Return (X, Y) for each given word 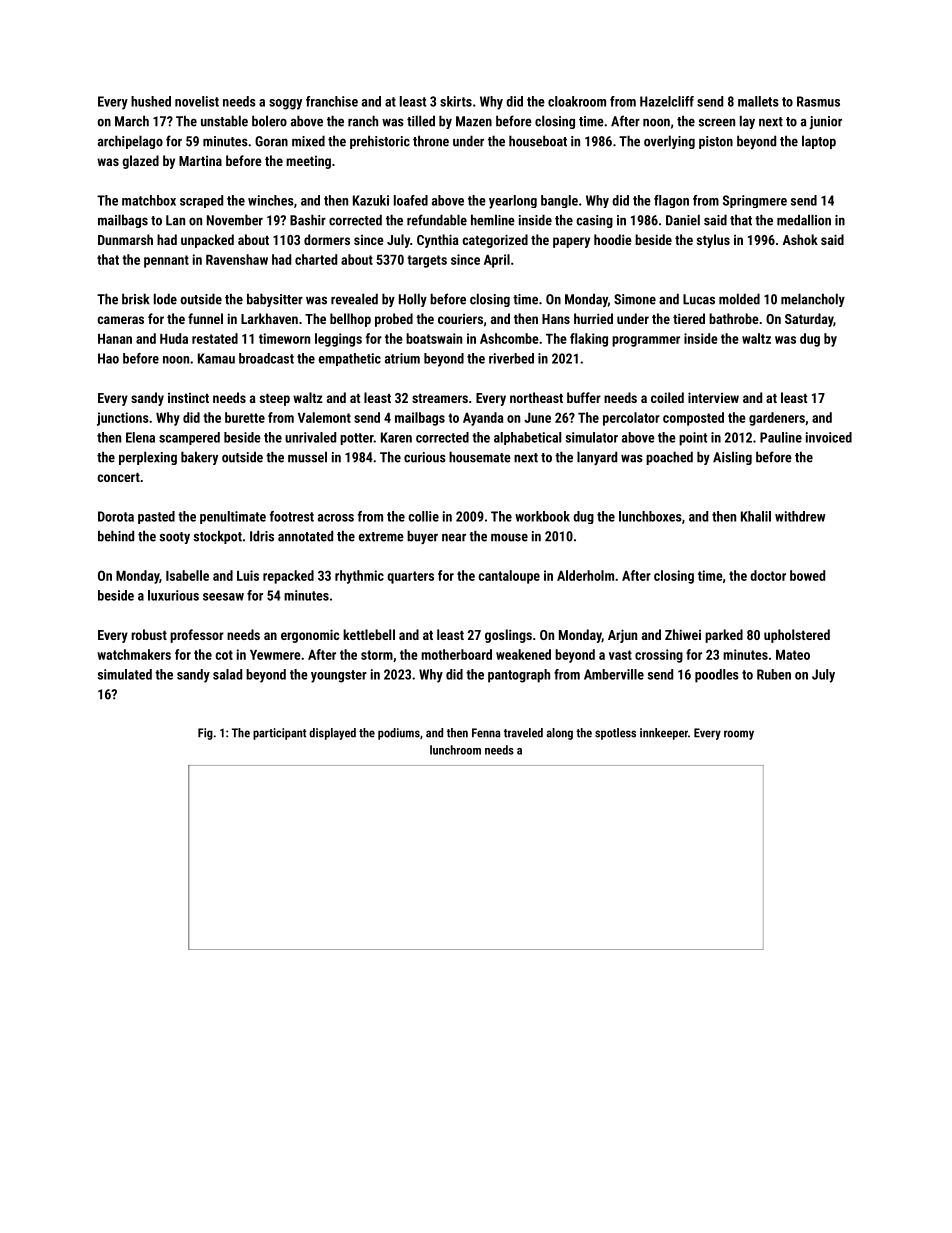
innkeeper (664, 734)
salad (227, 674)
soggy (285, 104)
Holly (413, 300)
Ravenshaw (237, 259)
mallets (758, 101)
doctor (768, 575)
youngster (339, 676)
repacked (288, 577)
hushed (151, 101)
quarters (410, 577)
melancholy (813, 300)
